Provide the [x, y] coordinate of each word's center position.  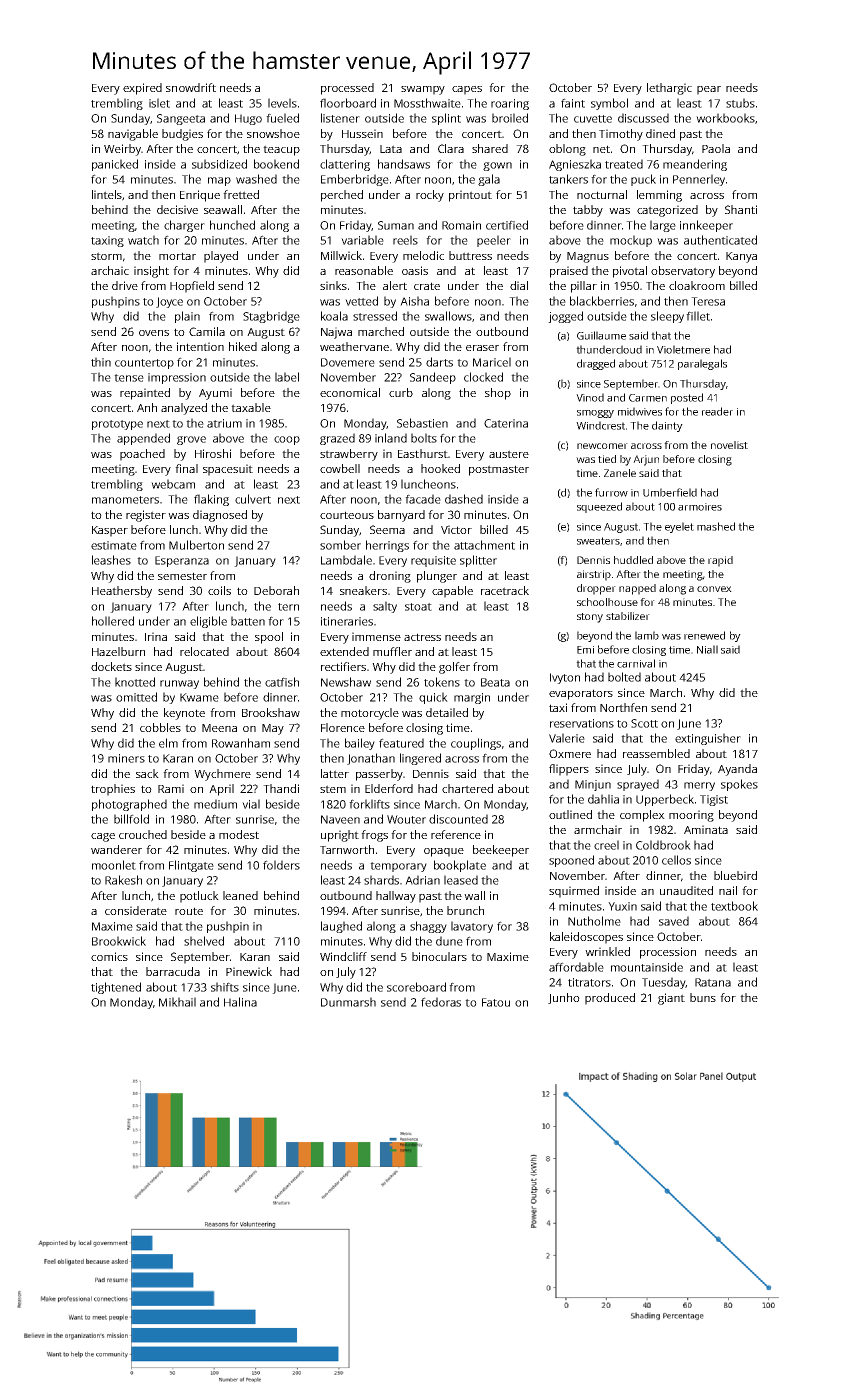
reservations [582, 723]
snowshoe [273, 133]
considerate [136, 910]
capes [467, 90]
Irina [156, 636]
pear [709, 90]
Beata [495, 682]
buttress [470, 255]
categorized [667, 211]
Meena [219, 728]
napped [637, 589]
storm [106, 256]
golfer [454, 668]
